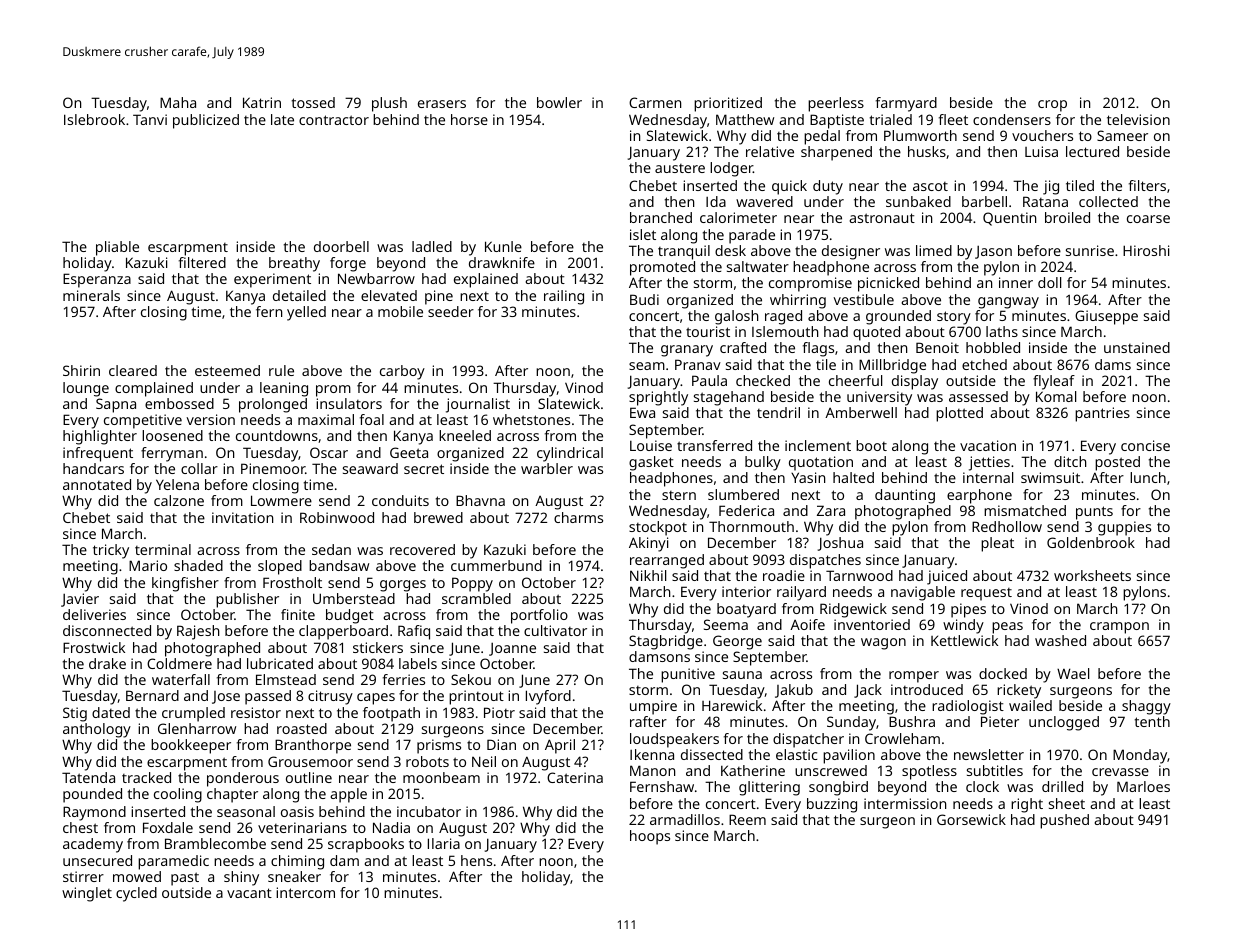  I want to click on wavered, so click(764, 201).
